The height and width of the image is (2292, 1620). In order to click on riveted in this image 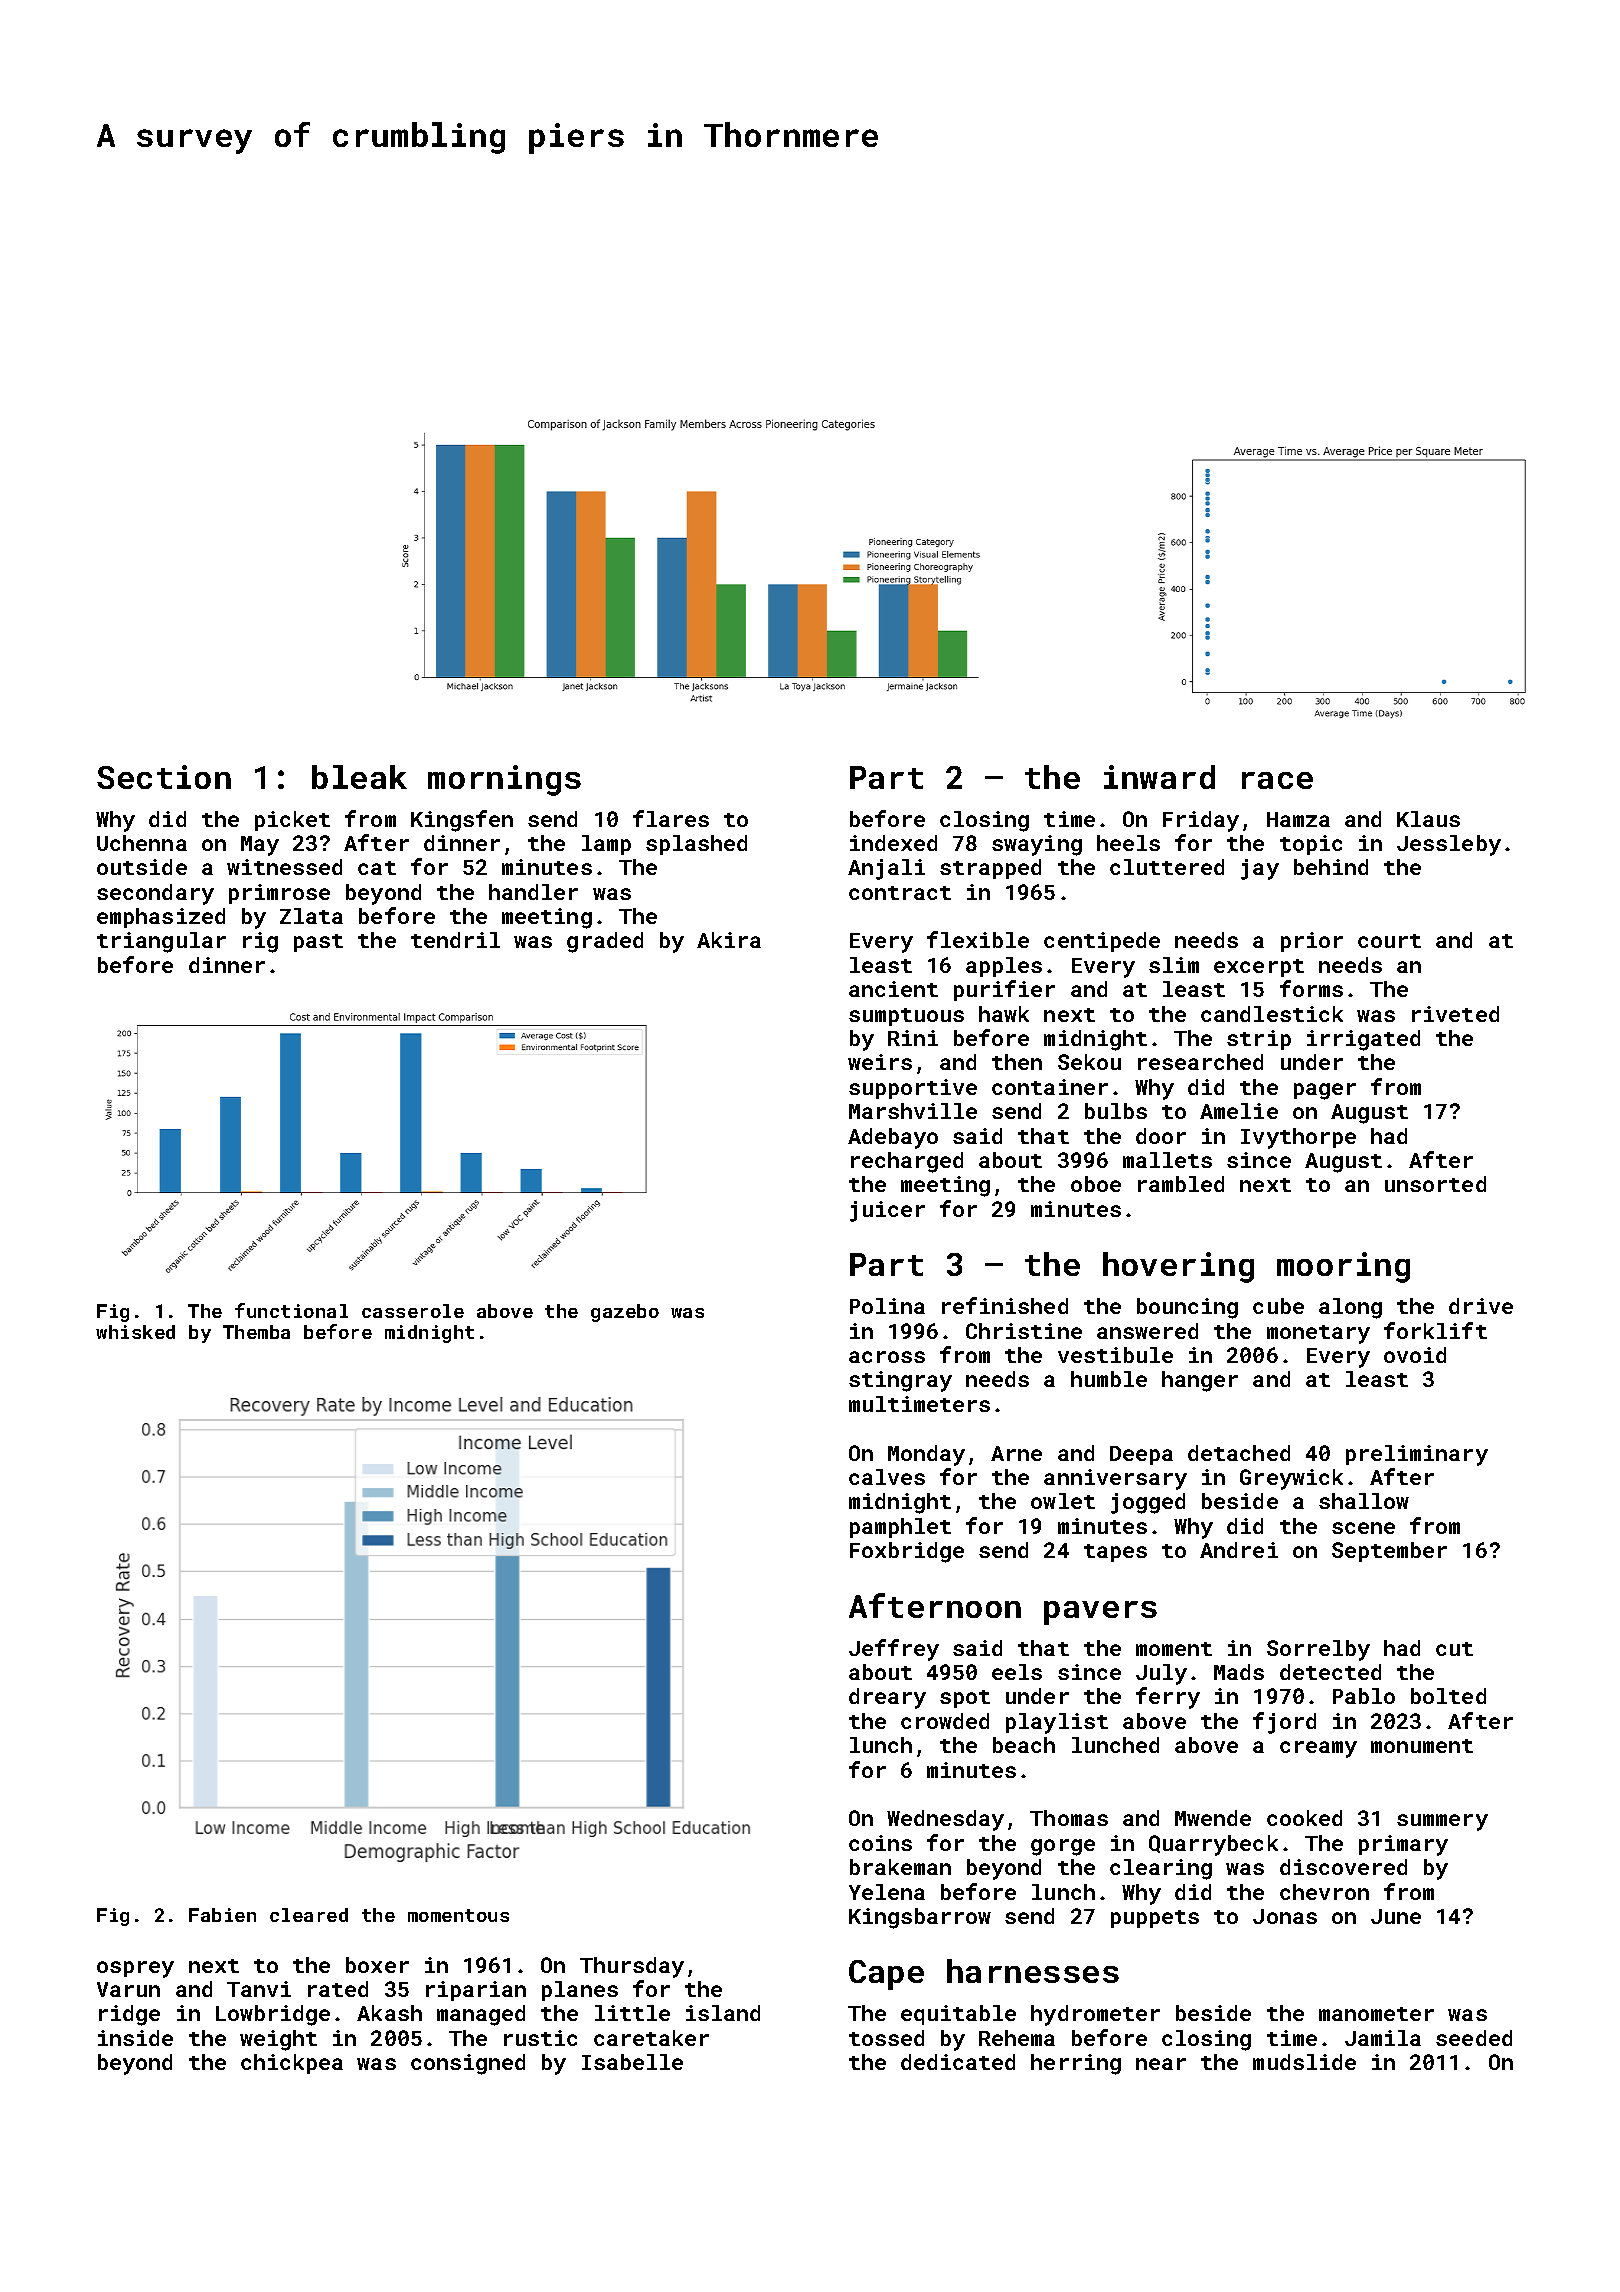, I will do `click(1455, 1014)`.
